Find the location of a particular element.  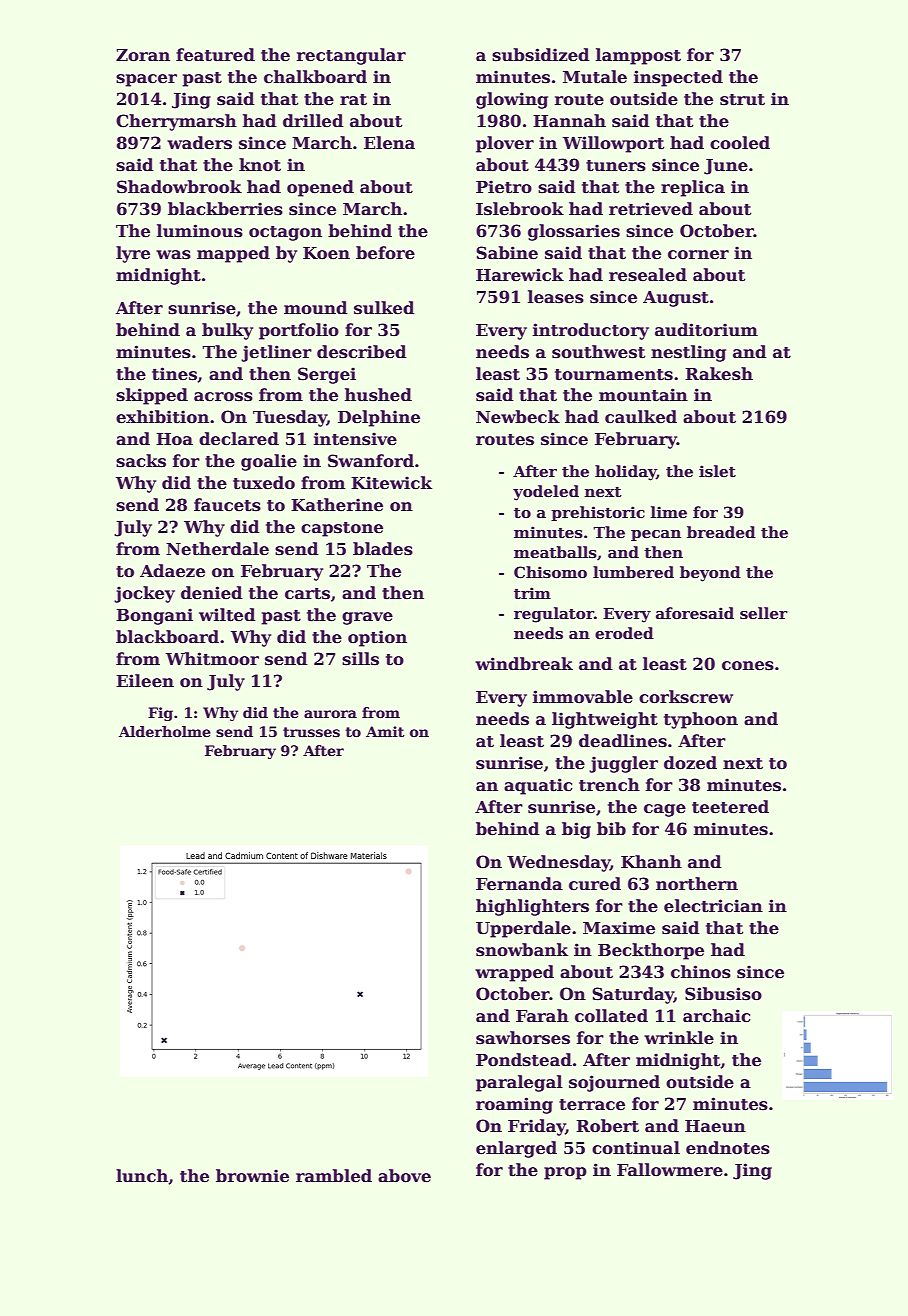

inspected is located at coordinates (678, 78).
